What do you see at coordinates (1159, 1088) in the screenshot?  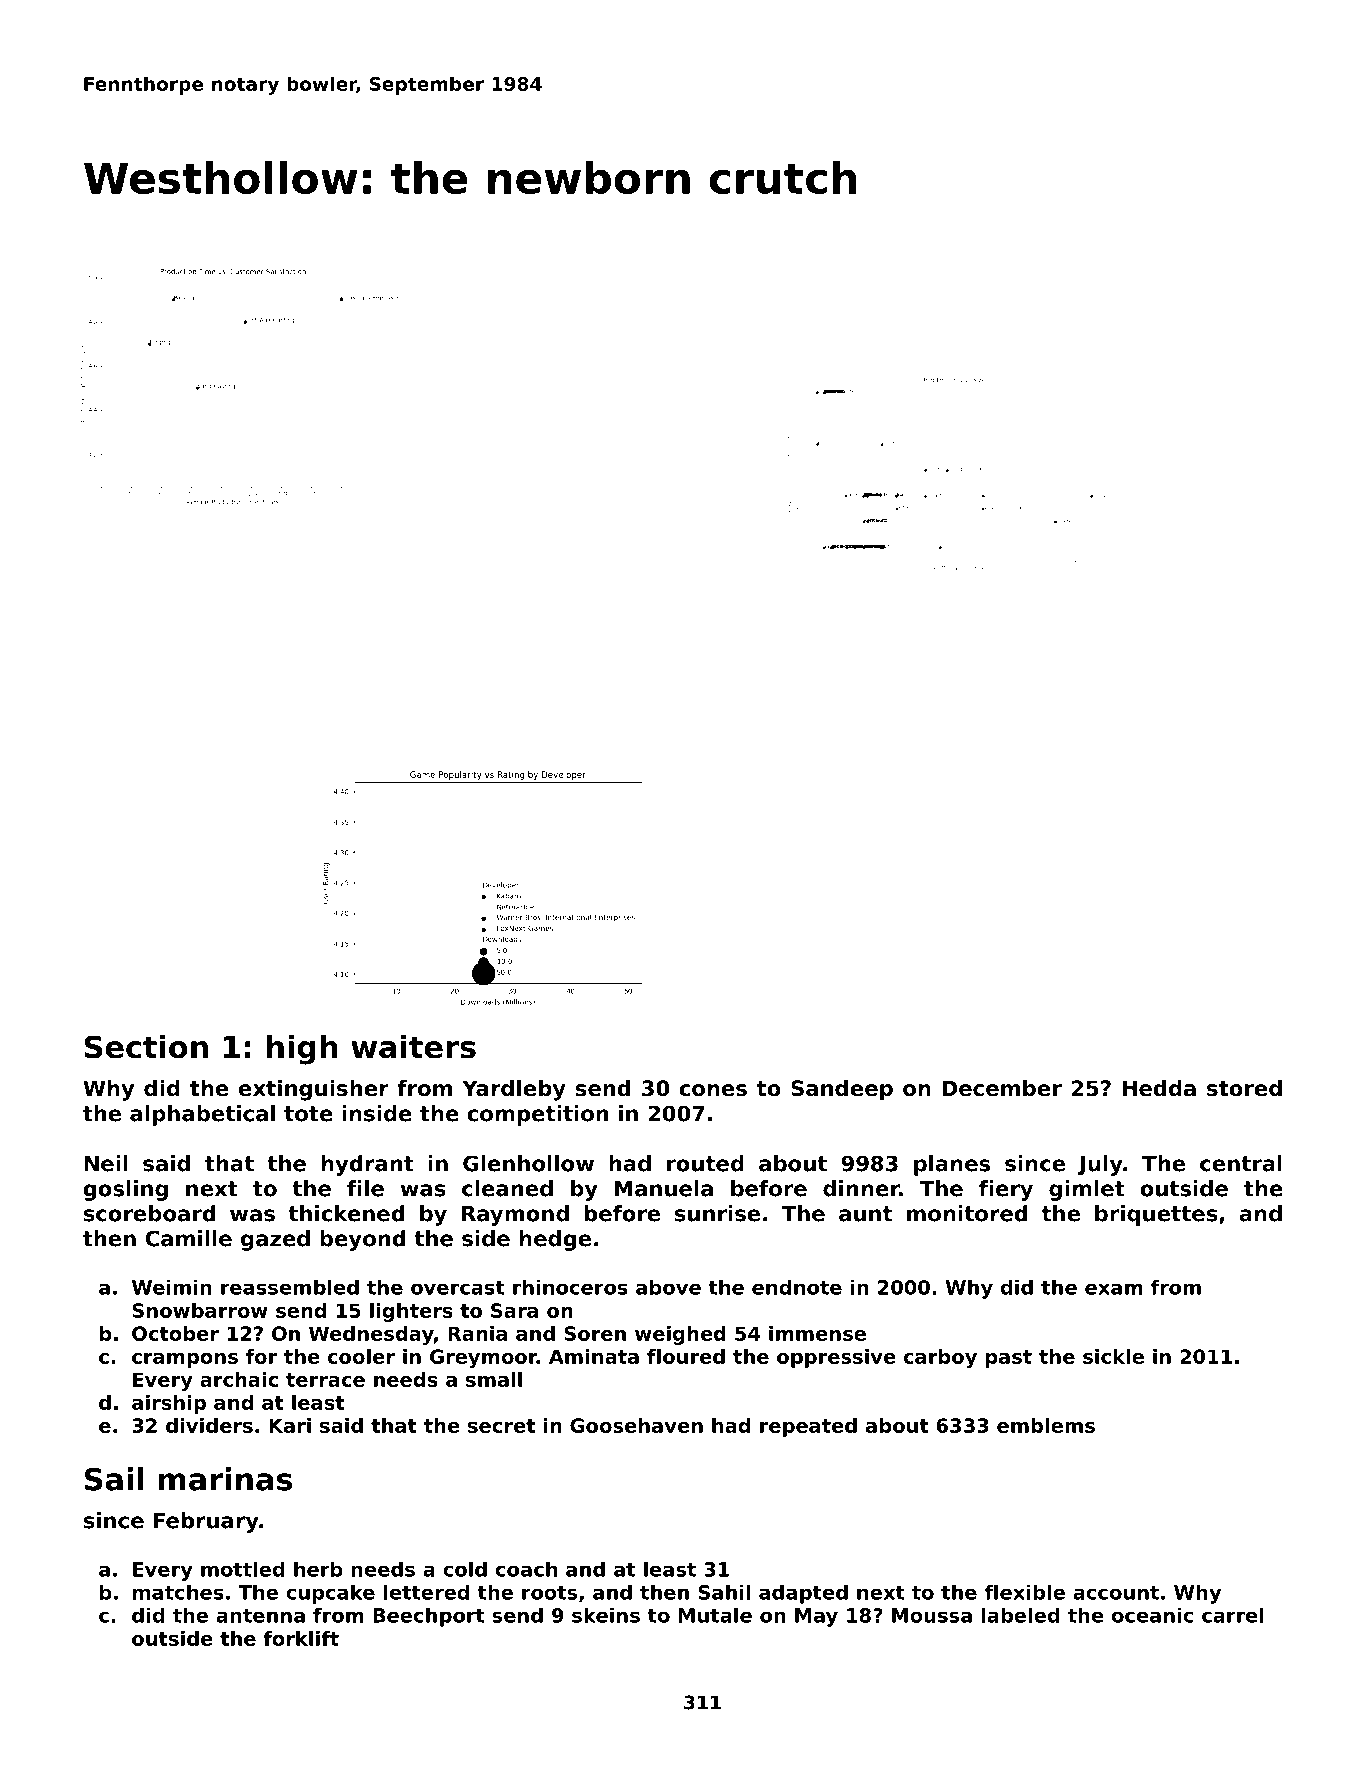 I see `Hedda` at bounding box center [1159, 1088].
